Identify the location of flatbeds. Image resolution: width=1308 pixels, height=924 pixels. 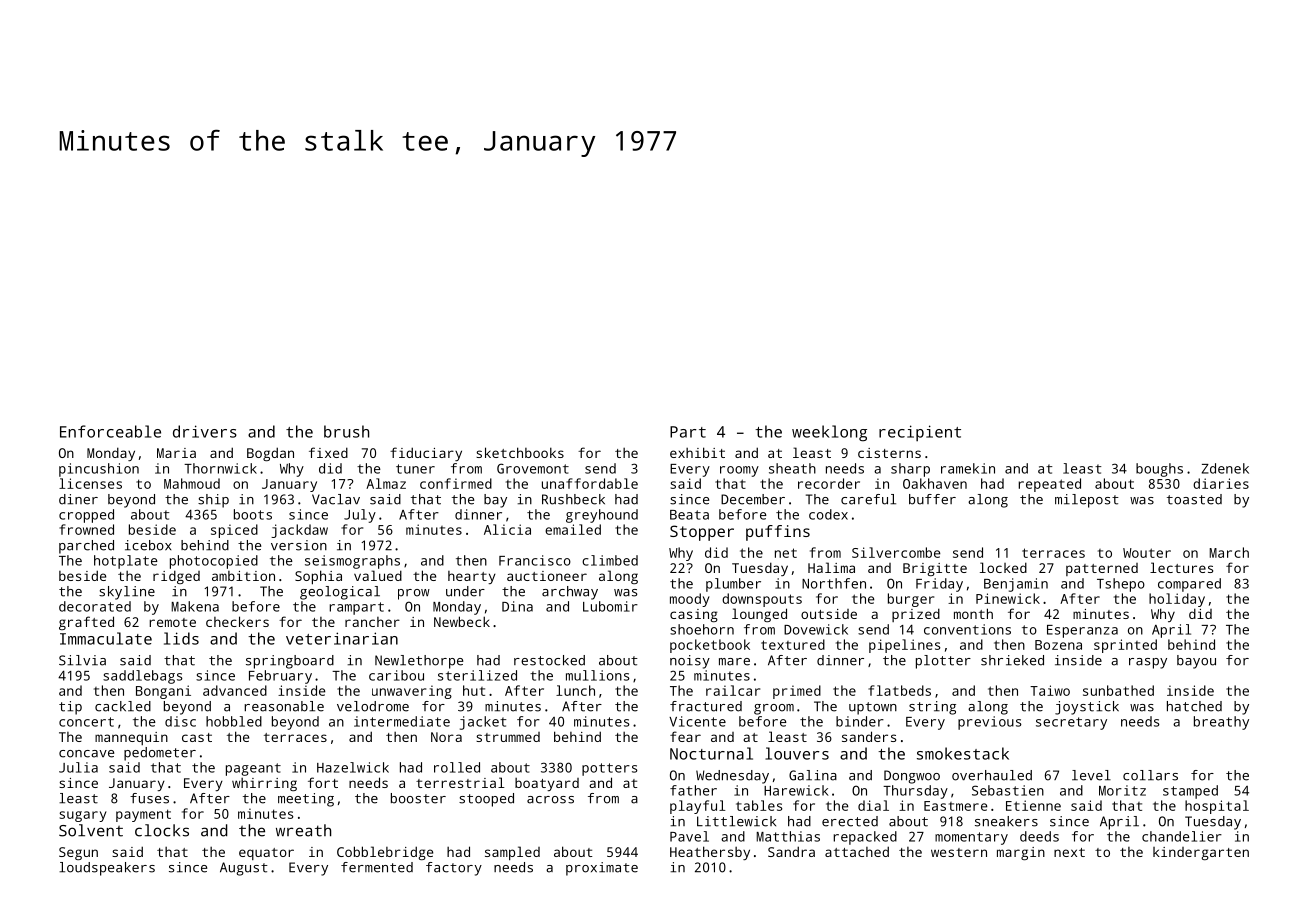
(899, 690).
